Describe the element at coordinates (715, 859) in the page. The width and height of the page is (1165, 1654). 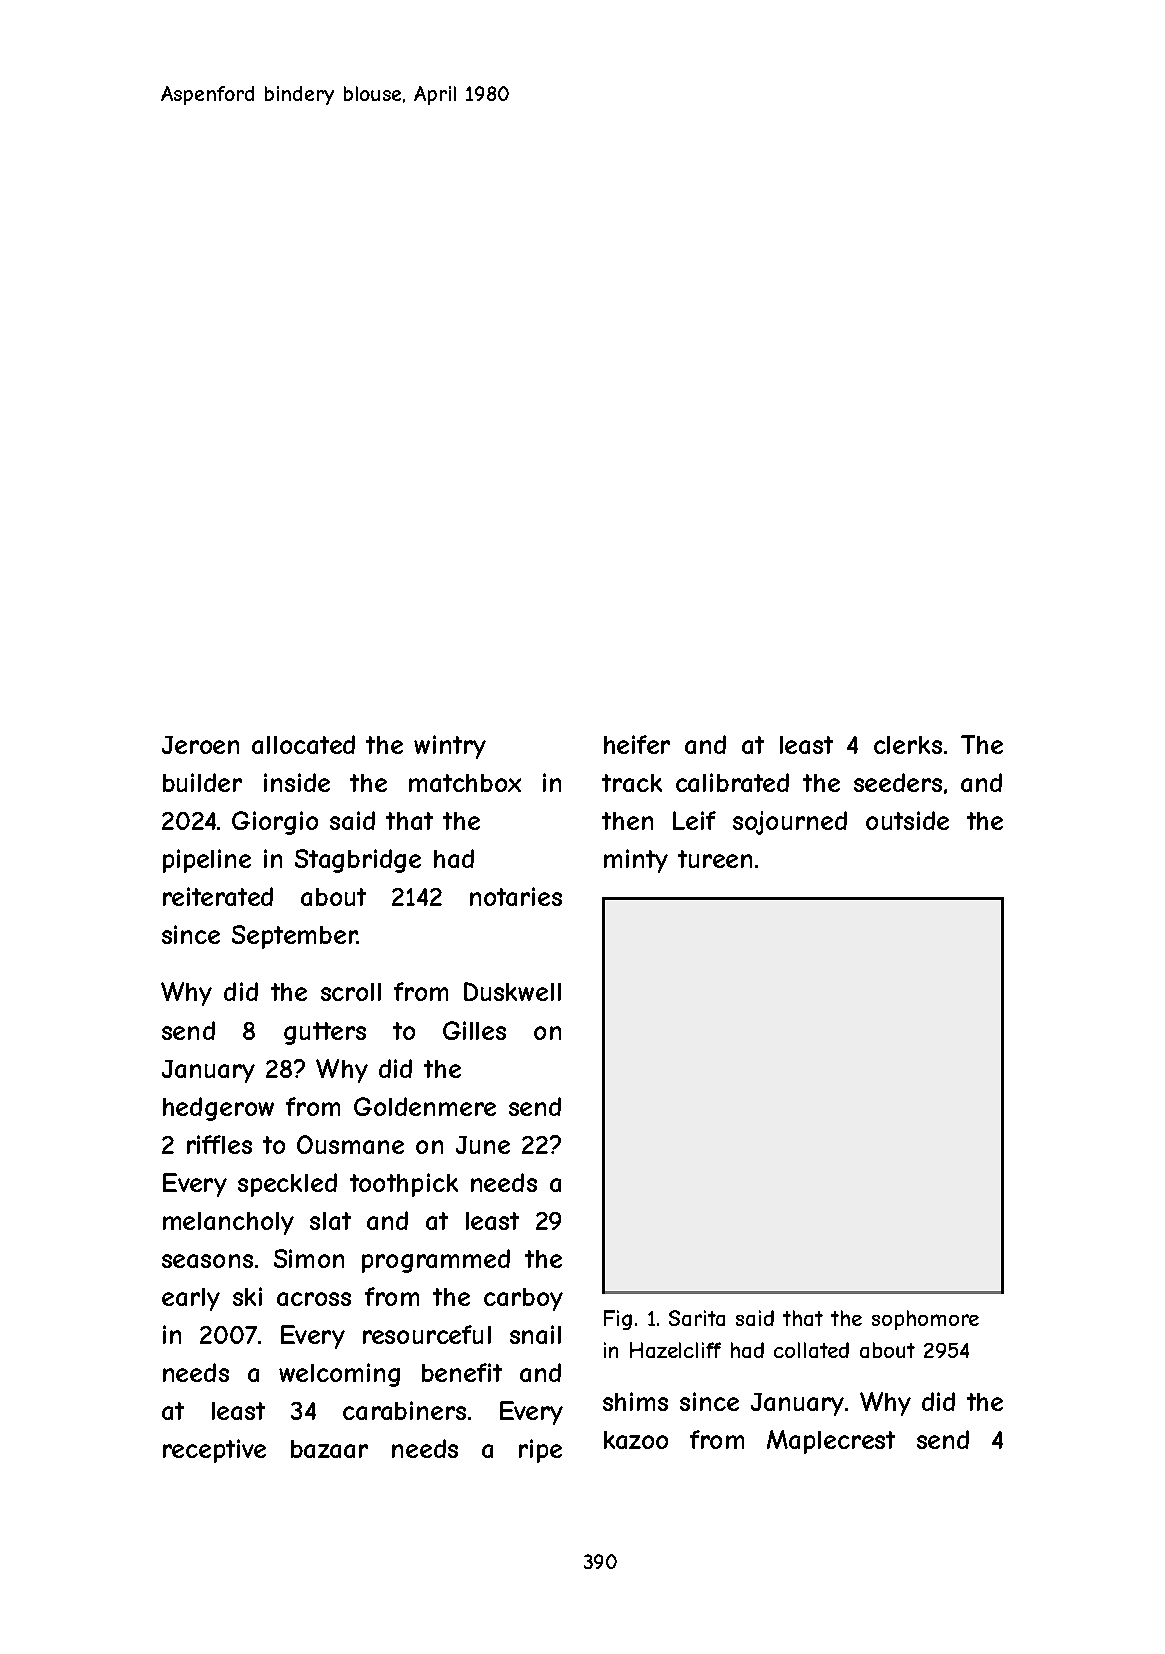
I see `tureen` at that location.
